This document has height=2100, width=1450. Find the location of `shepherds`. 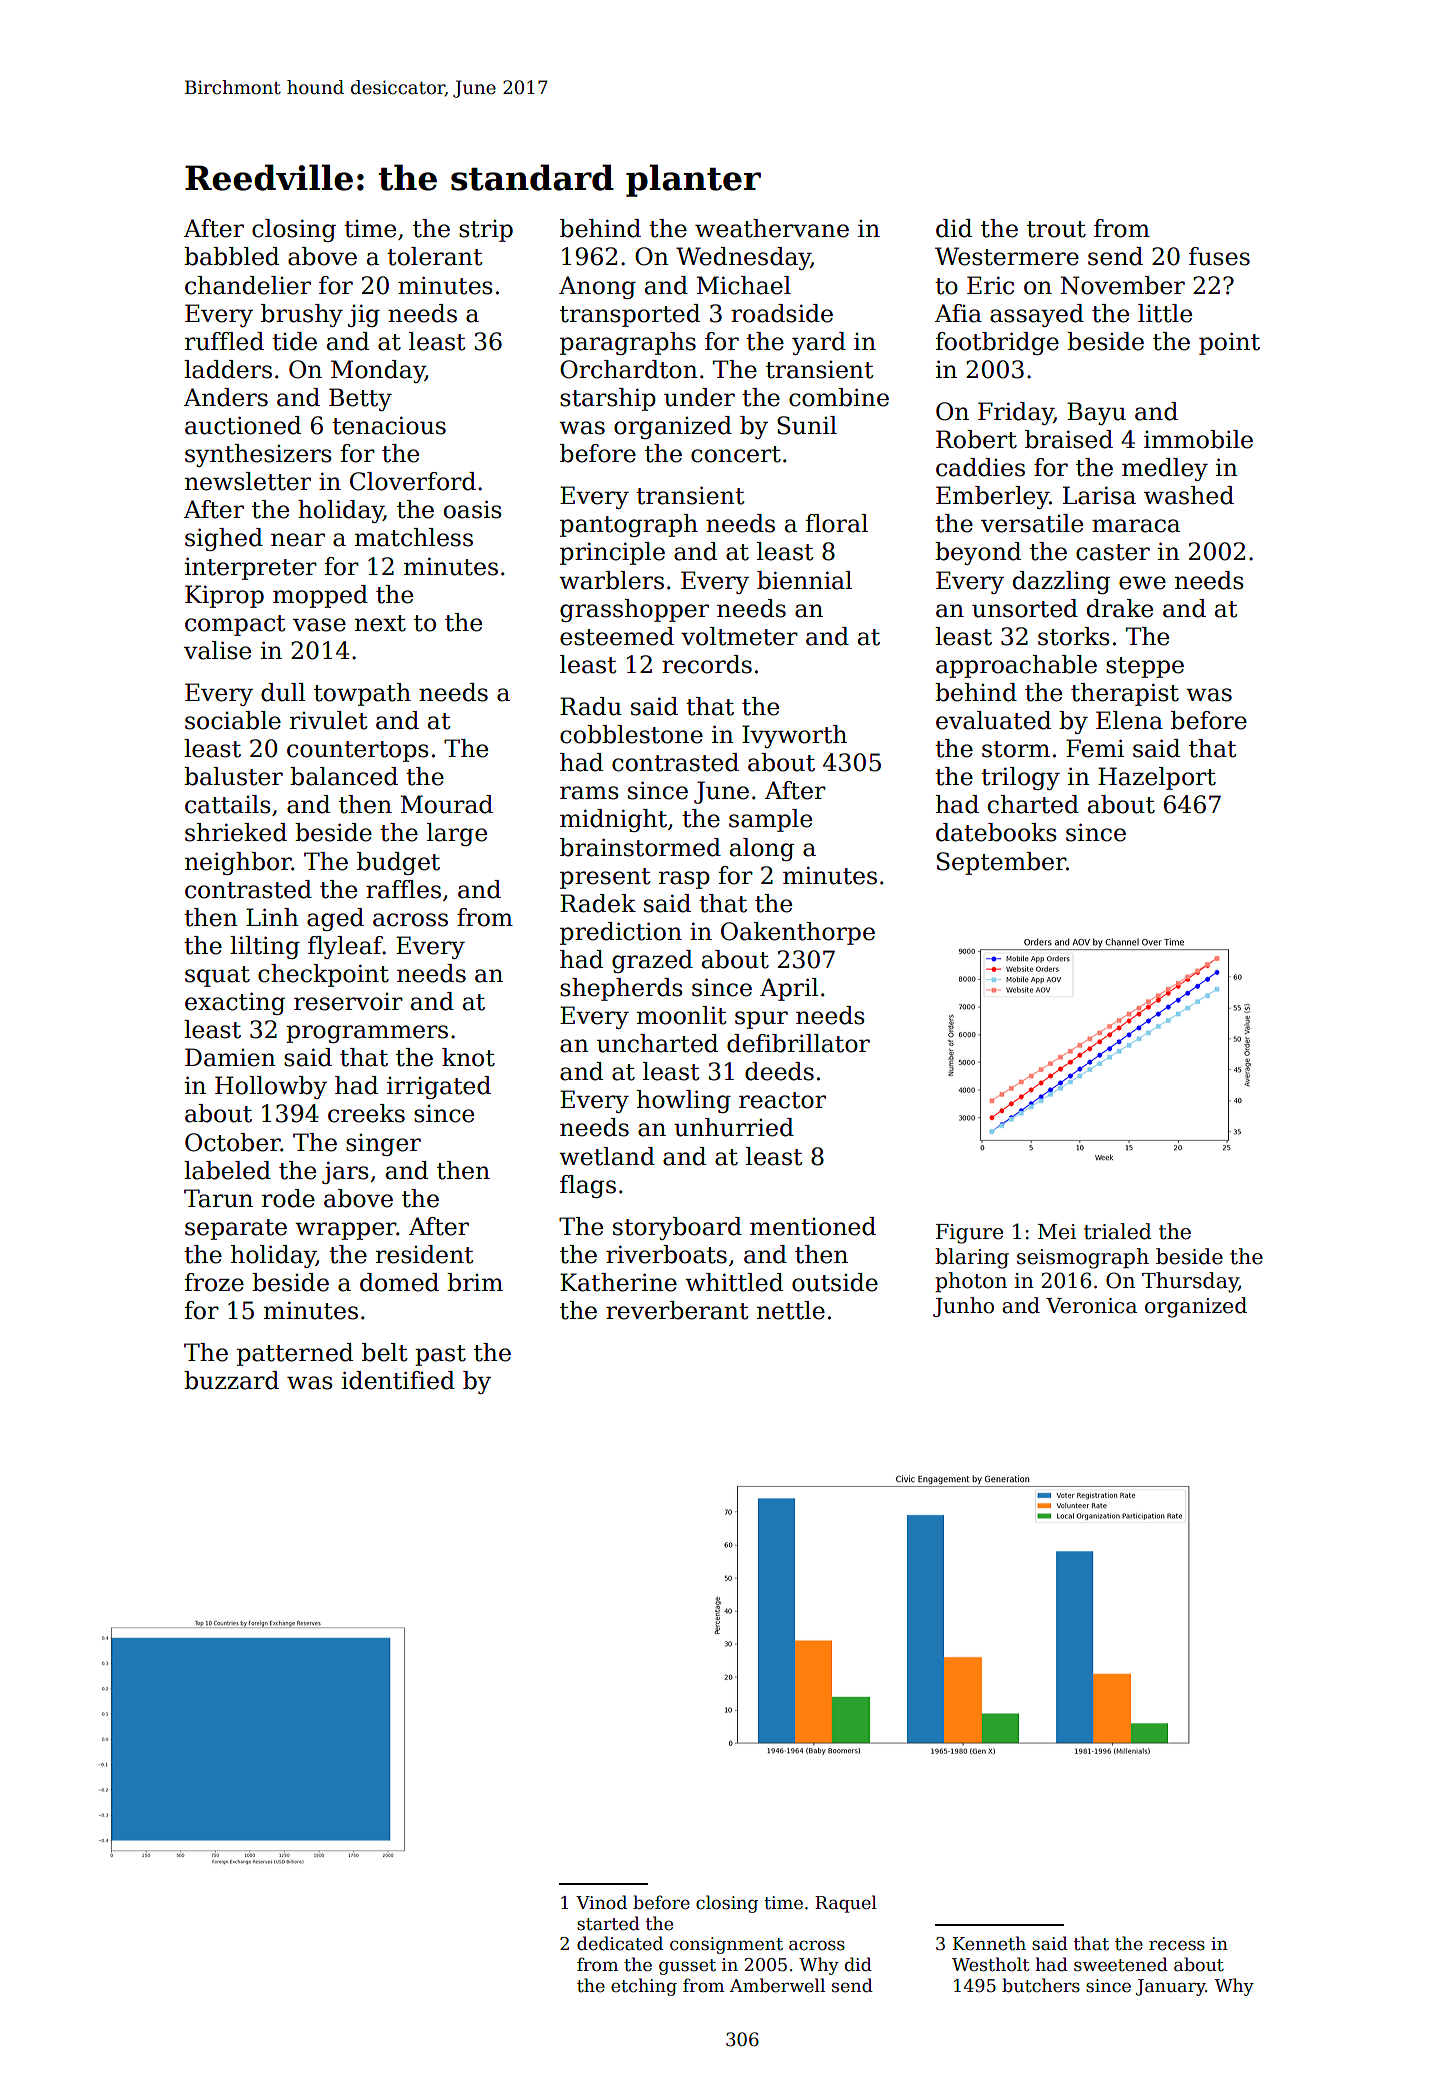

shepherds is located at coordinates (621, 989).
